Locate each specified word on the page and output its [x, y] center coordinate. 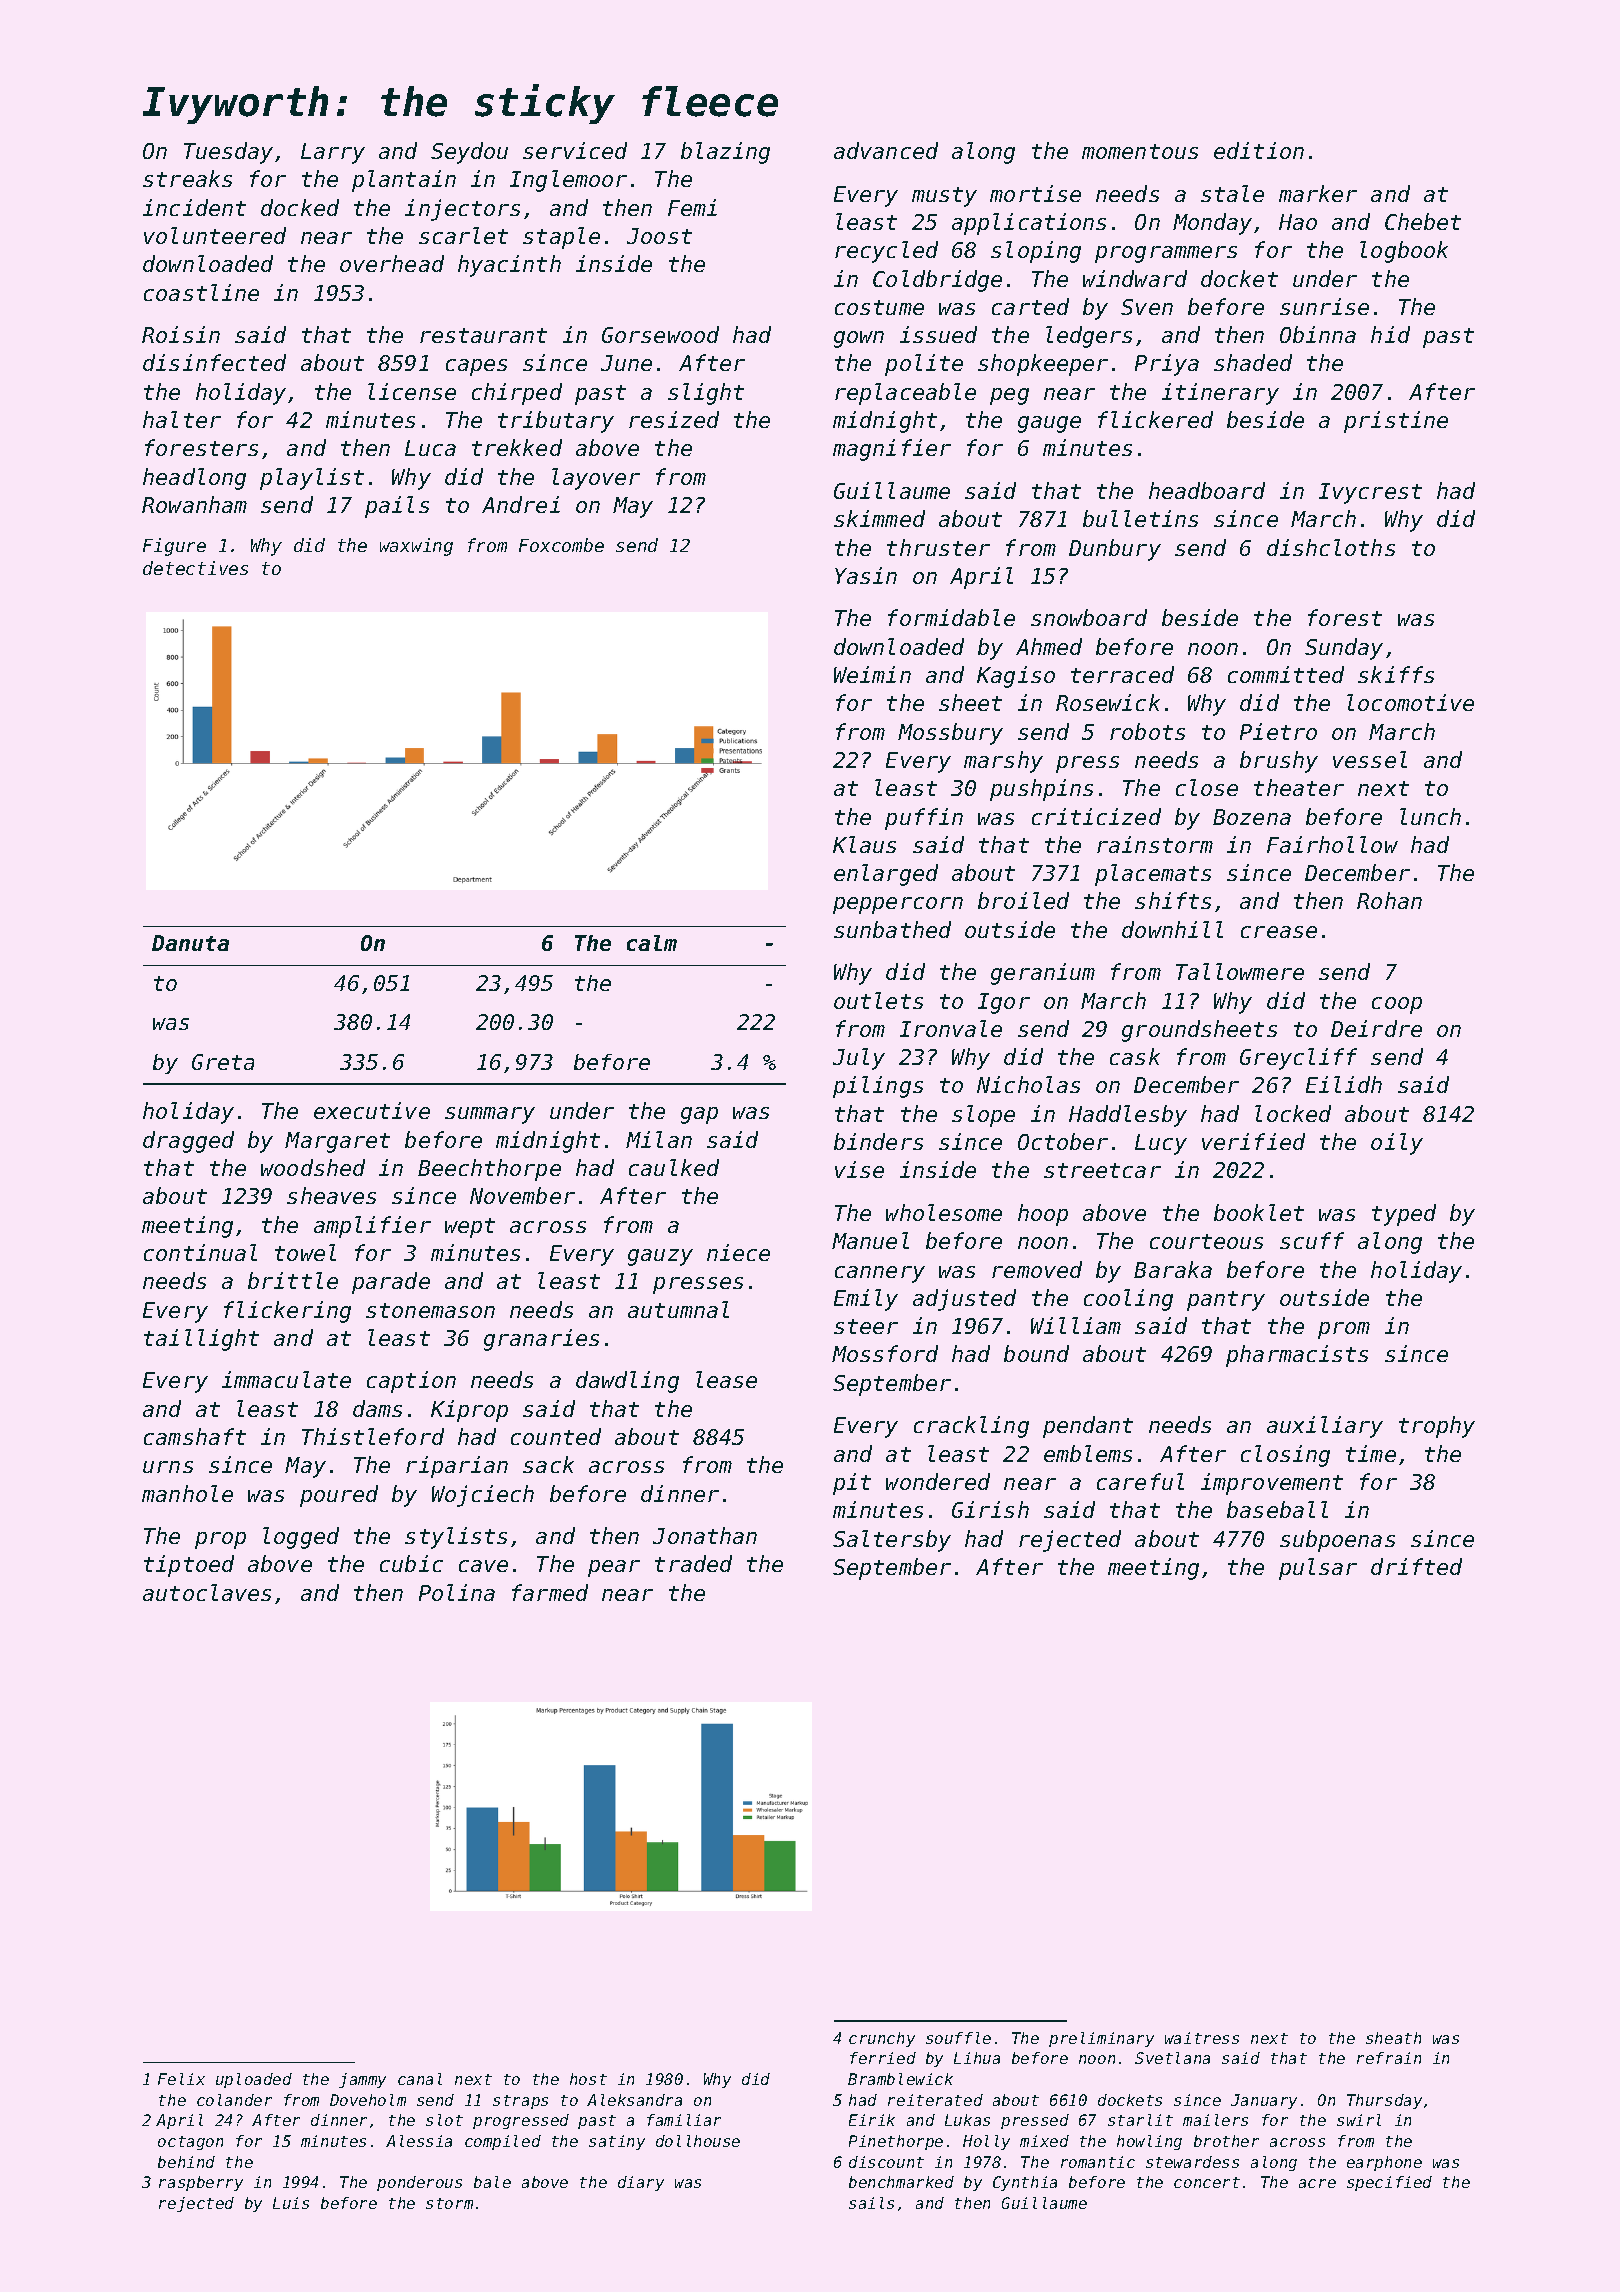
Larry [333, 153]
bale [492, 2182]
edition [1259, 150]
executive [372, 1110]
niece [738, 1252]
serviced [575, 150]
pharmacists [1297, 1356]
